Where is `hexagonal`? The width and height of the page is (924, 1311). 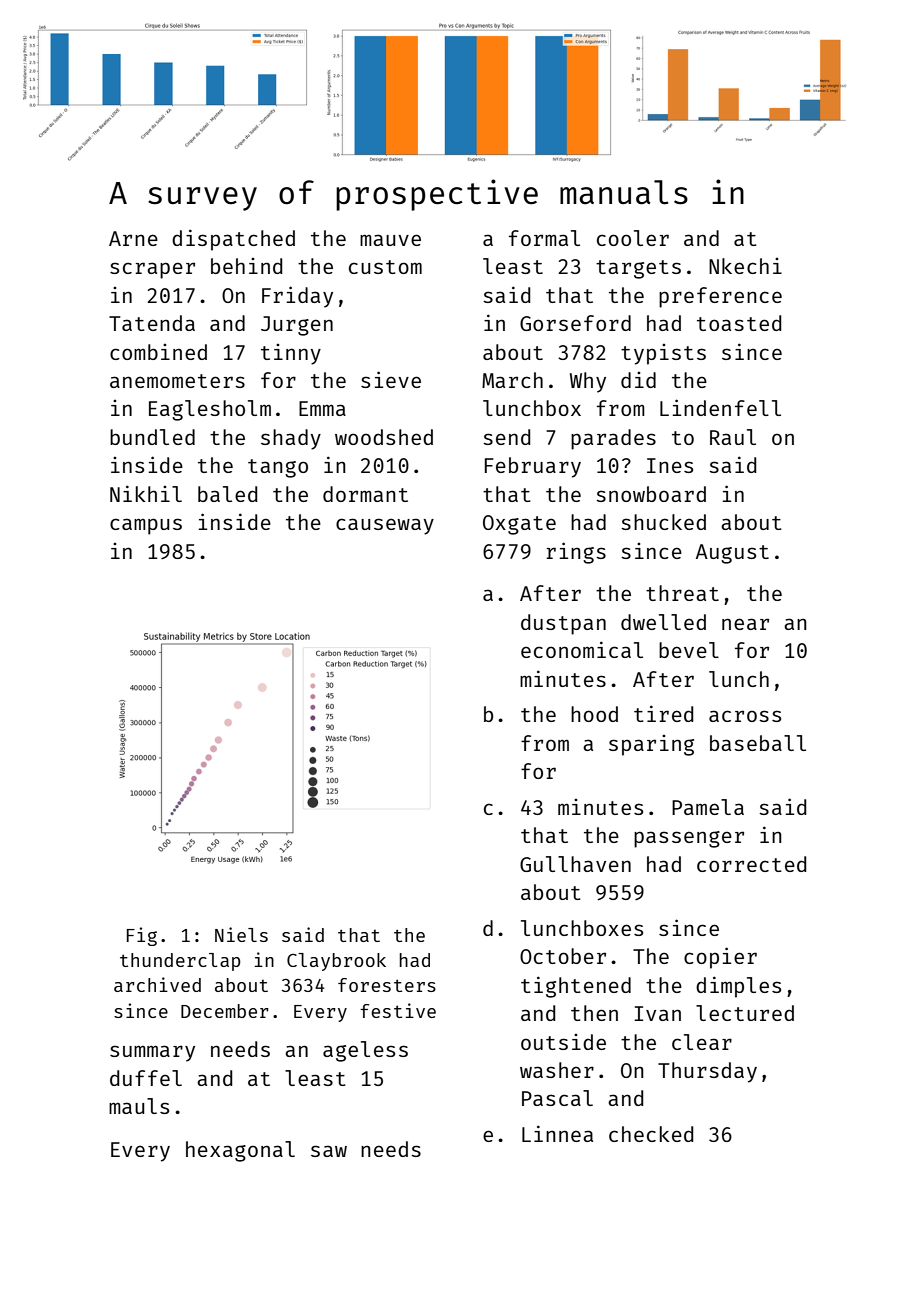 hexagonal is located at coordinates (240, 1151).
